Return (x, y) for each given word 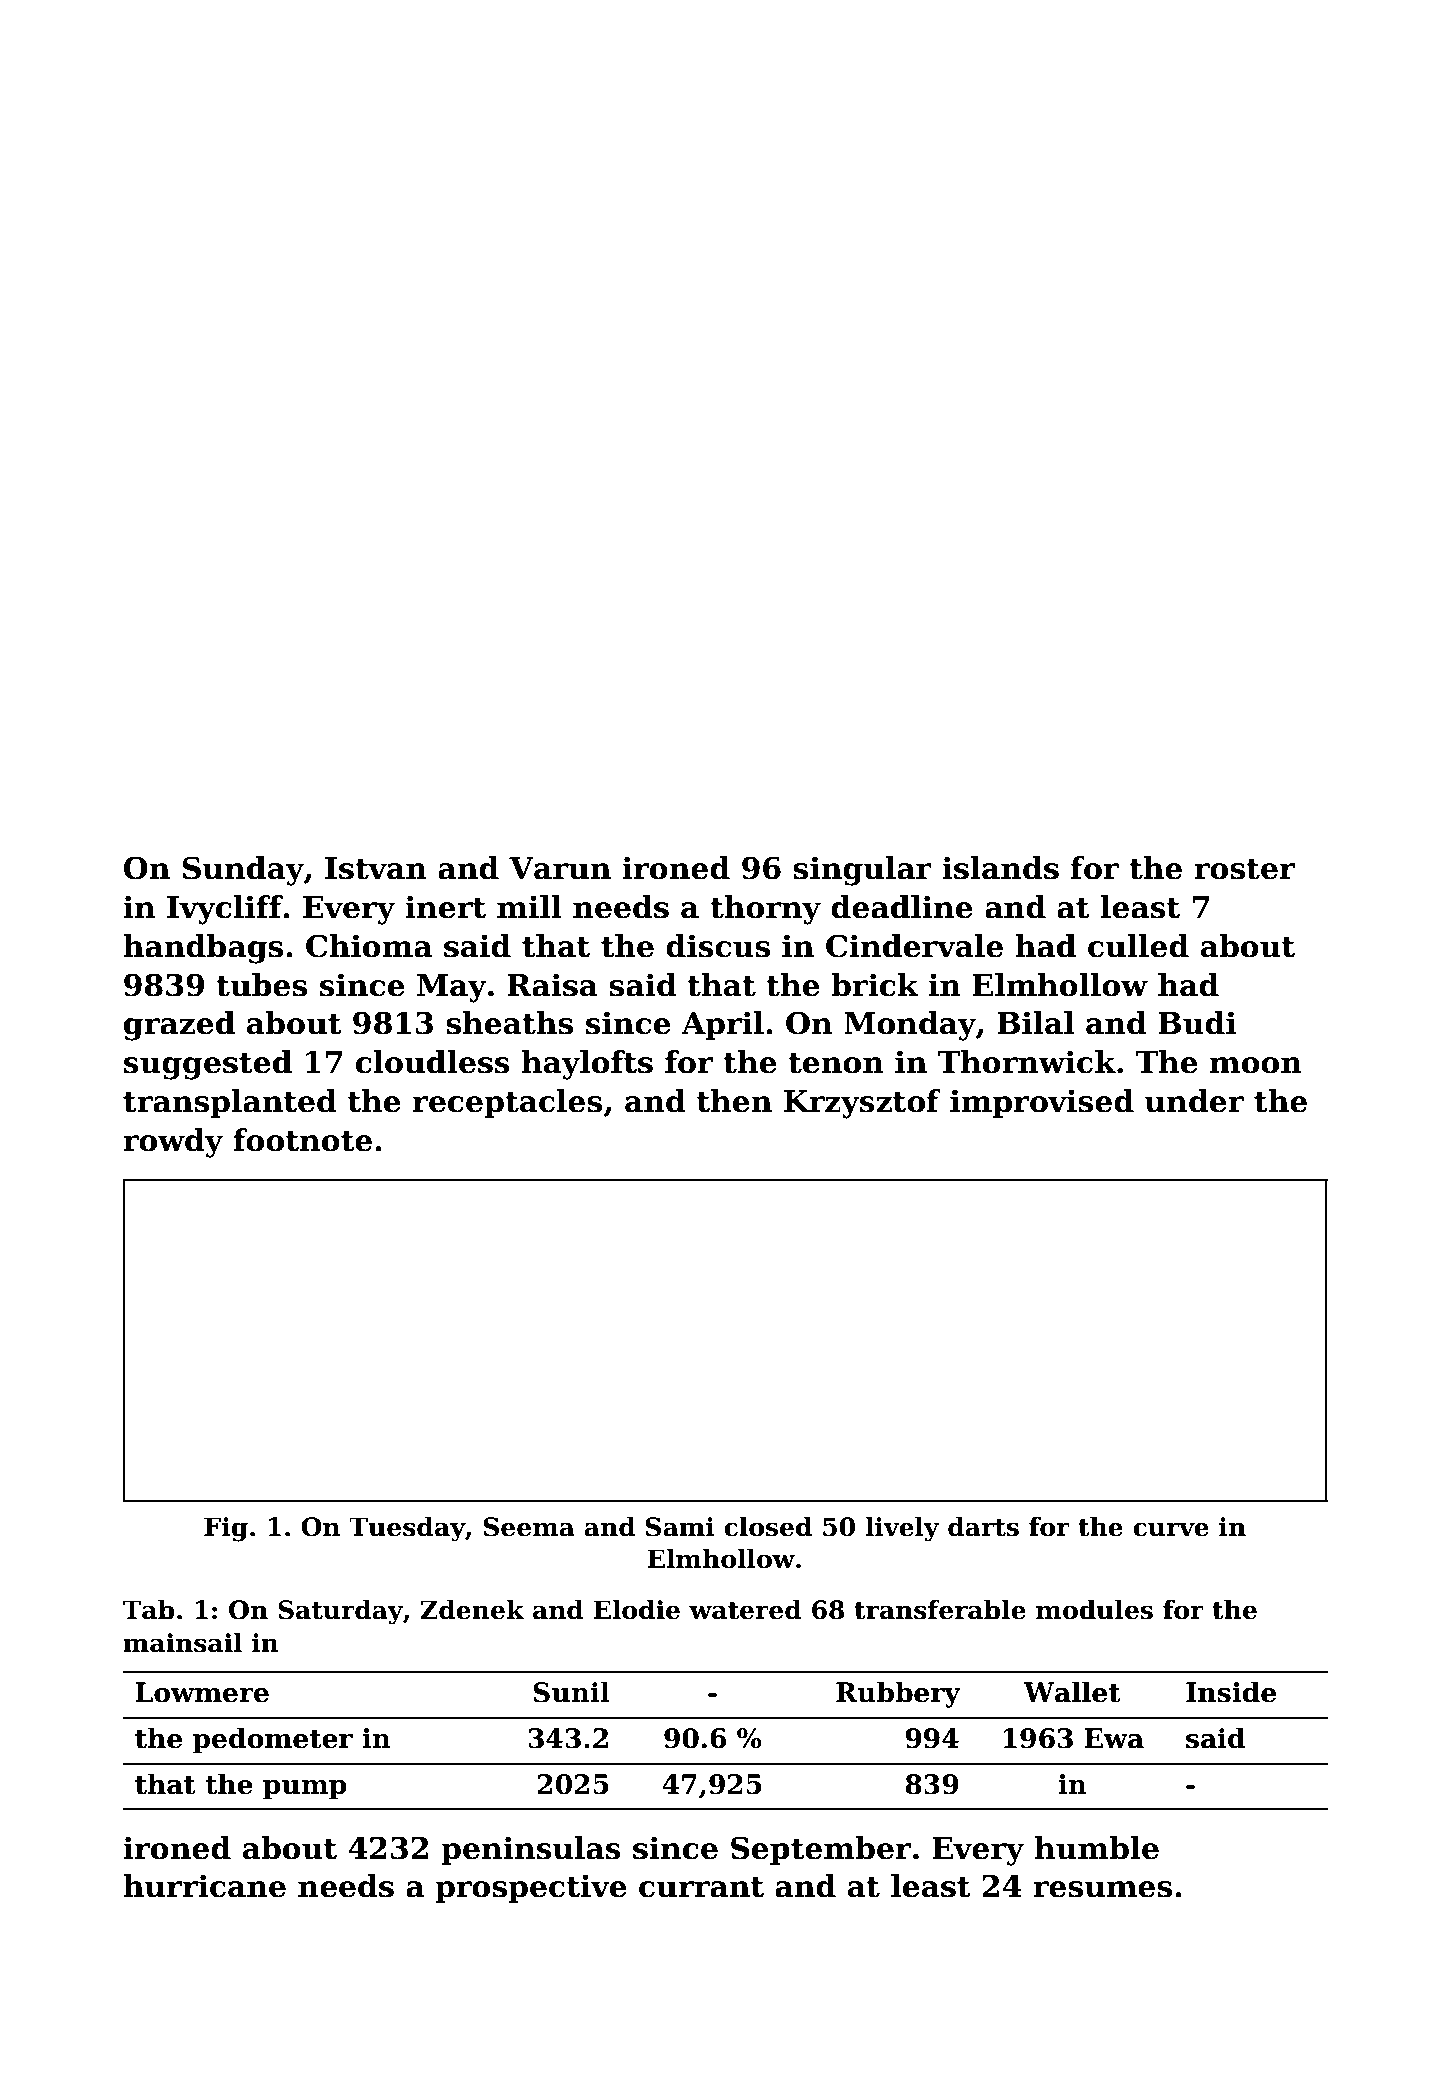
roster (1244, 869)
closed (768, 1527)
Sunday (243, 871)
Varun (560, 868)
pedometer (273, 1740)
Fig (226, 1529)
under (1194, 1101)
